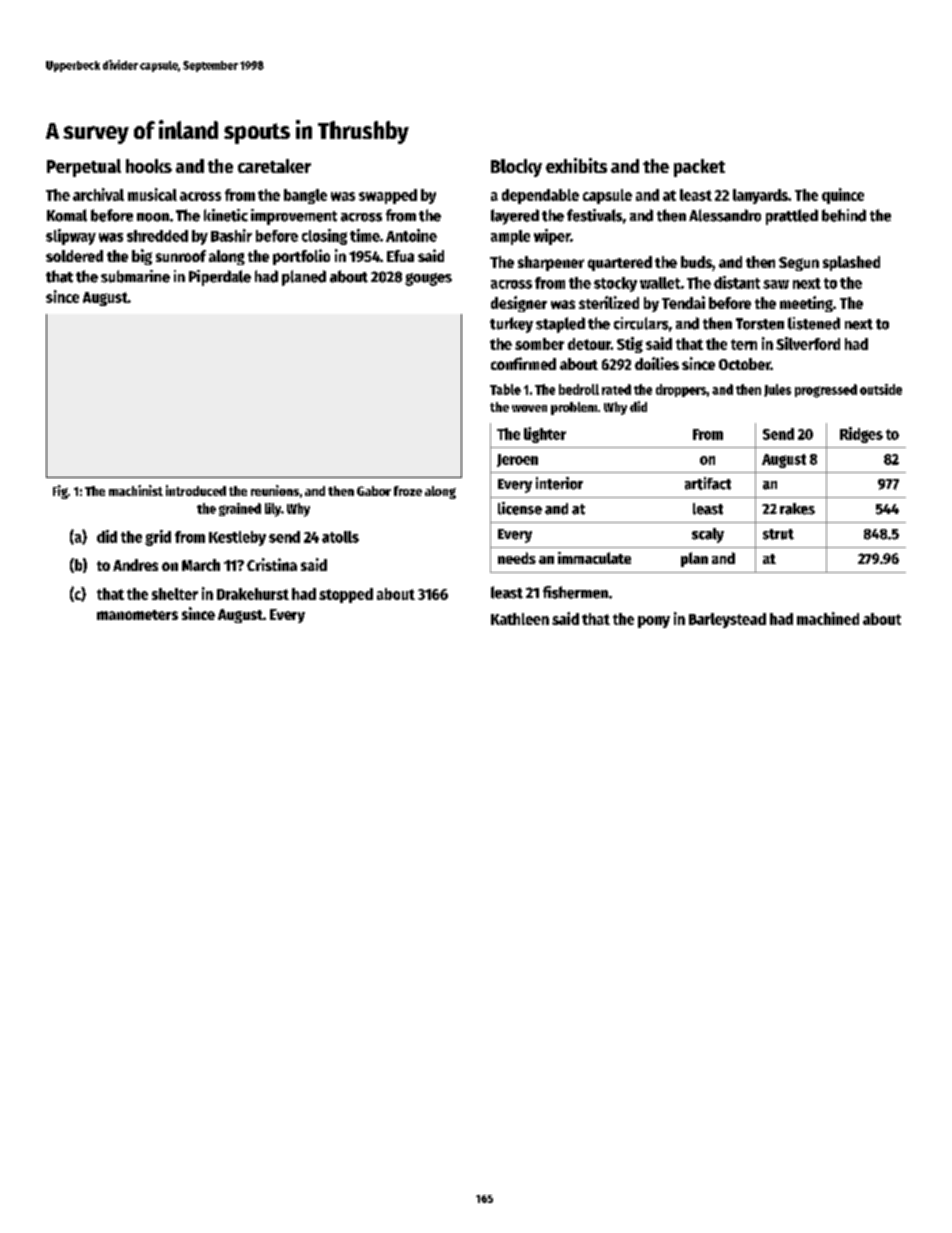  Describe the element at coordinates (559, 483) in the screenshot. I see `interior` at that location.
